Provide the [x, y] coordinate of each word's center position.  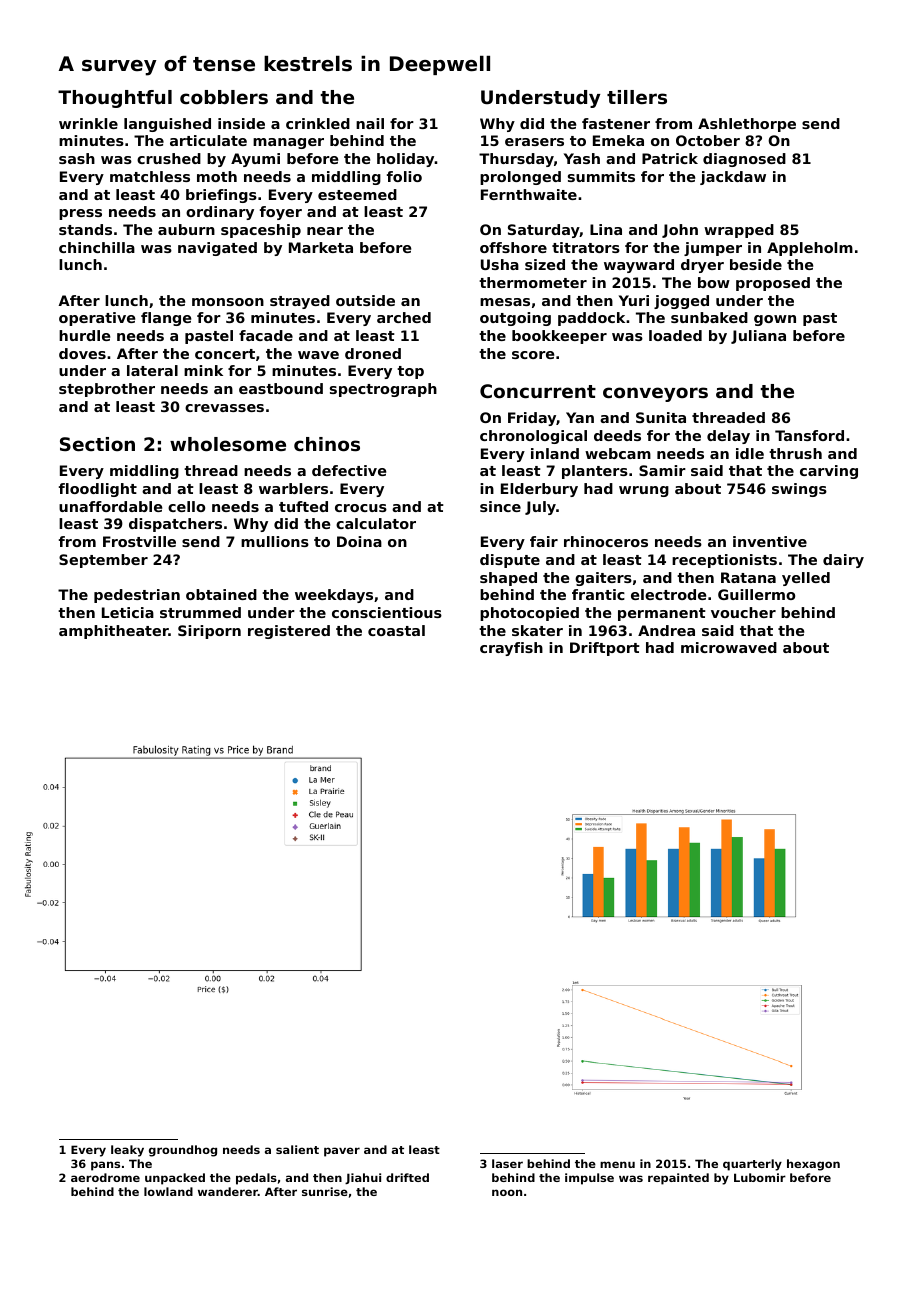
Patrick [670, 158]
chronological [533, 437]
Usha [500, 264]
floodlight [98, 490]
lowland [168, 1191]
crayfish [511, 649]
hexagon [813, 1165]
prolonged [520, 178]
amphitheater [114, 632]
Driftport [605, 649]
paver [342, 1152]
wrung [644, 491]
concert [225, 354]
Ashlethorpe [747, 125]
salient [297, 1149]
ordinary [220, 213]
